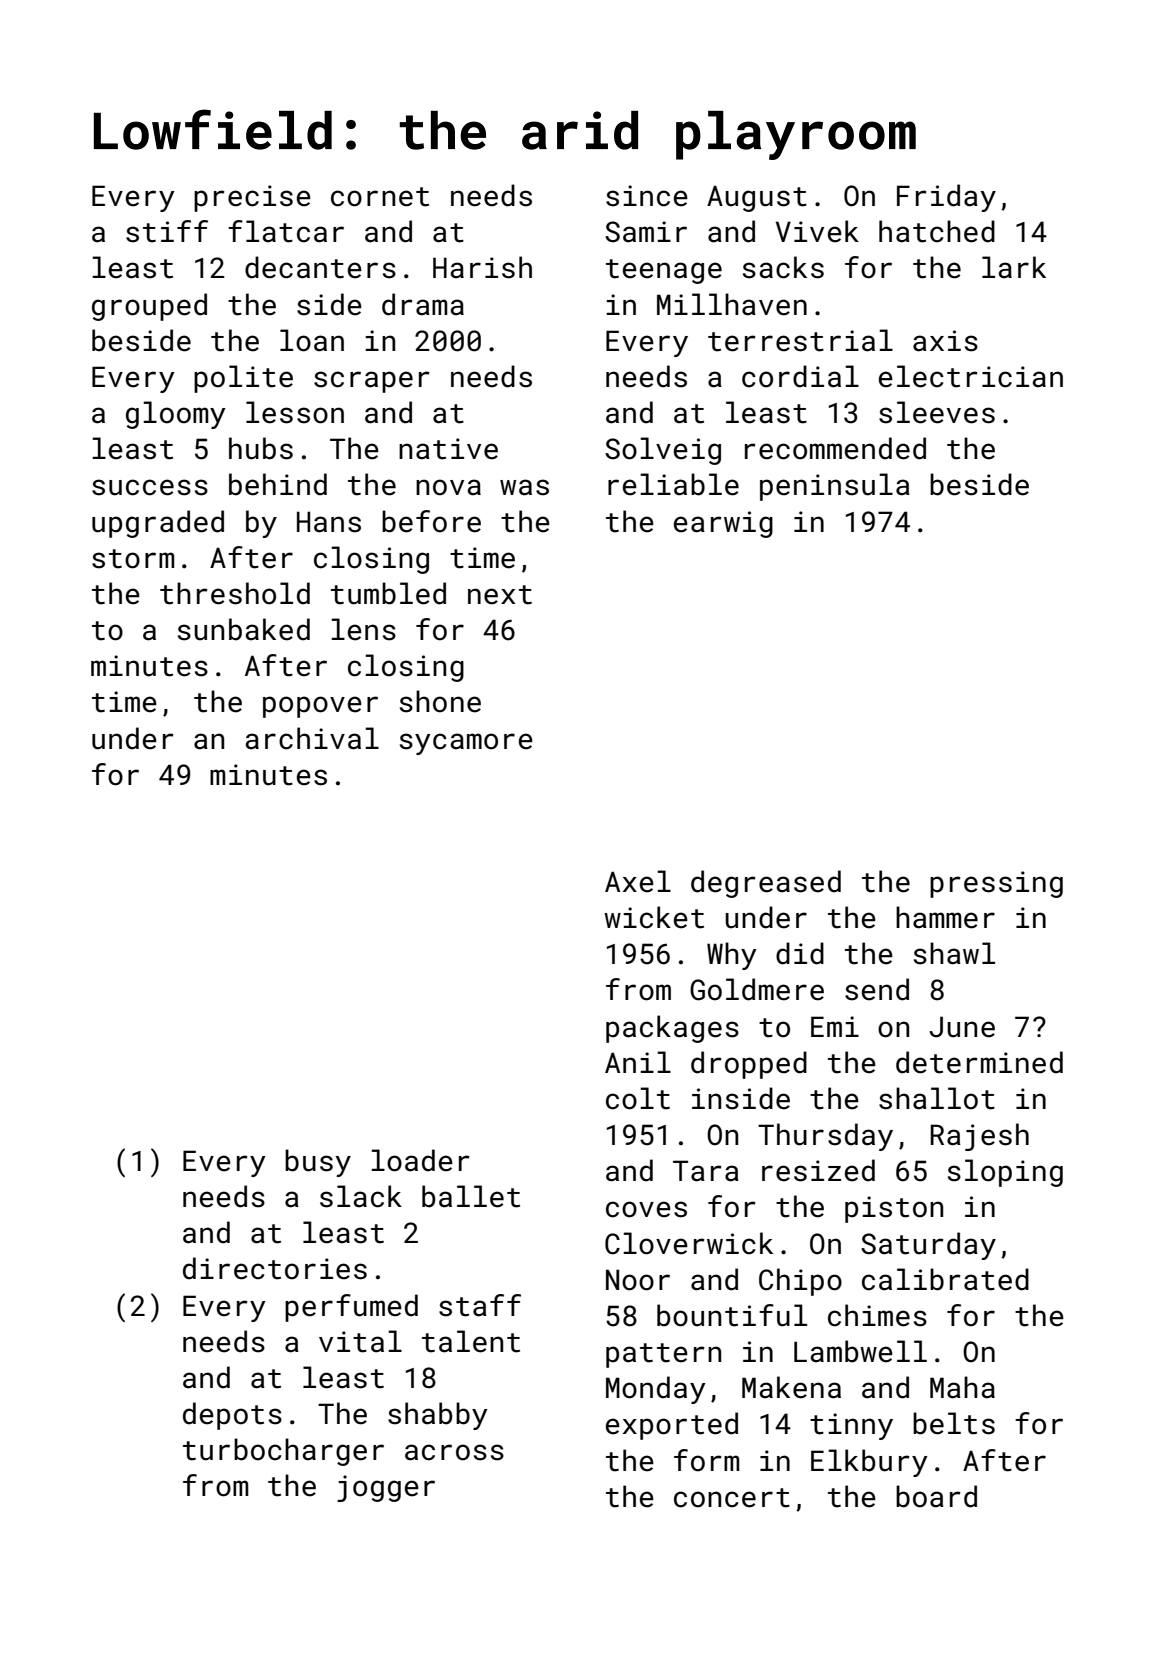 This document has width=1165, height=1654. I want to click on popover, so click(320, 707).
